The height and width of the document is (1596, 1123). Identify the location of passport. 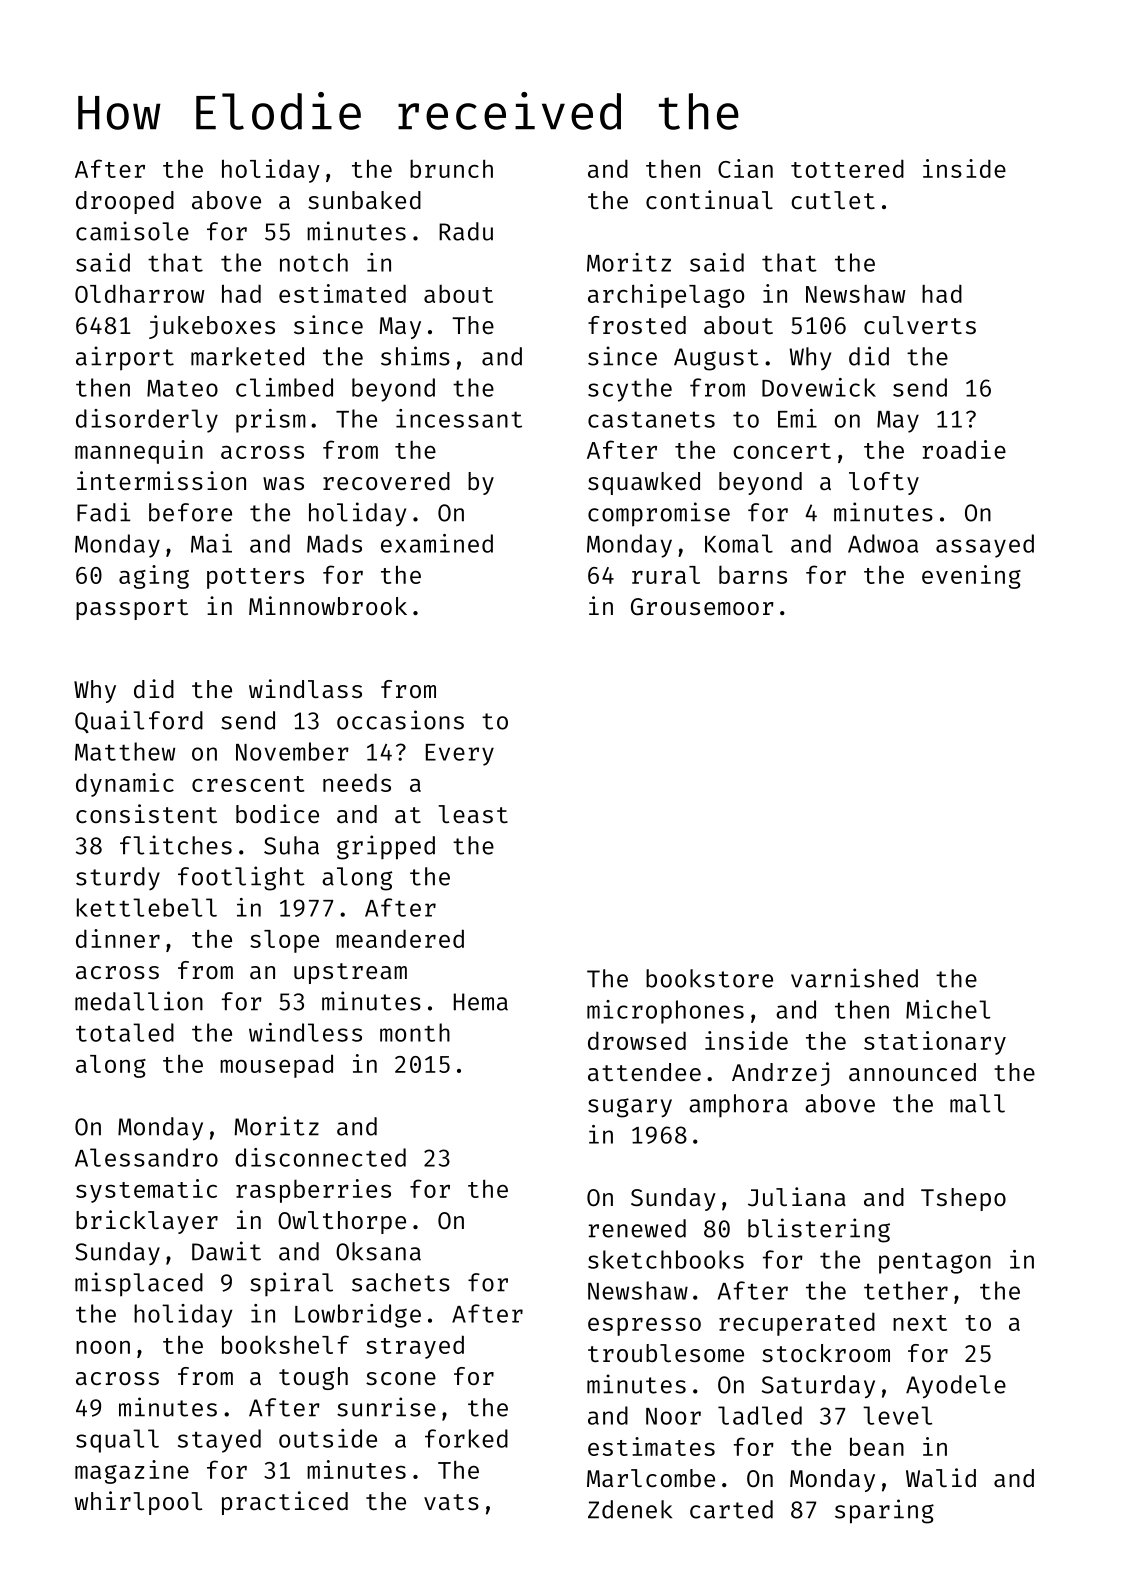
(132, 609).
